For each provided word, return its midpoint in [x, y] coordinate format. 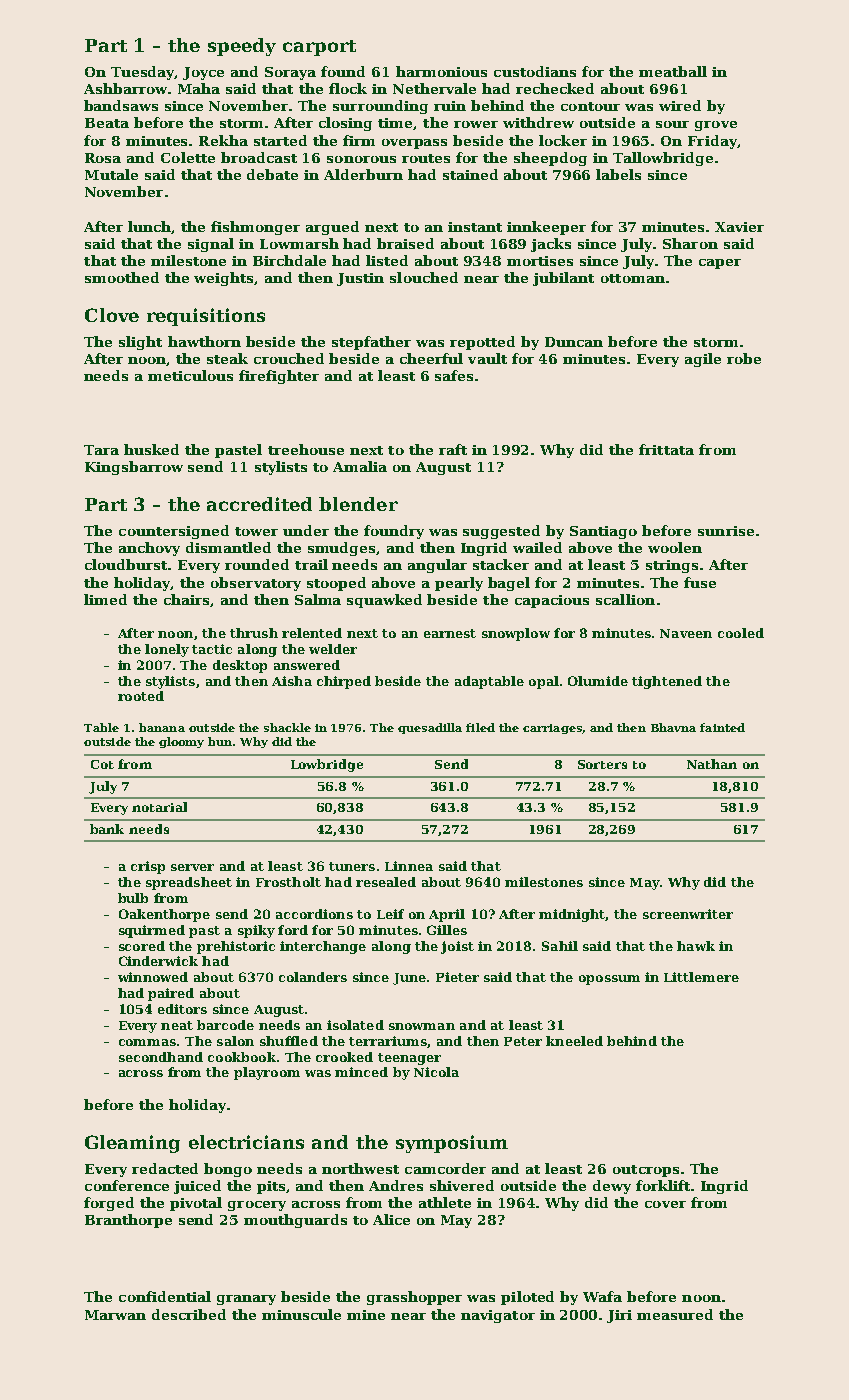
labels [618, 174]
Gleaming [132, 1144]
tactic [212, 649]
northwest [360, 1168]
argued [332, 228]
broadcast [259, 157]
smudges [341, 549]
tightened [667, 682]
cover [665, 1204]
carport [319, 48]
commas [147, 1042]
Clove [112, 315]
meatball [673, 71]
